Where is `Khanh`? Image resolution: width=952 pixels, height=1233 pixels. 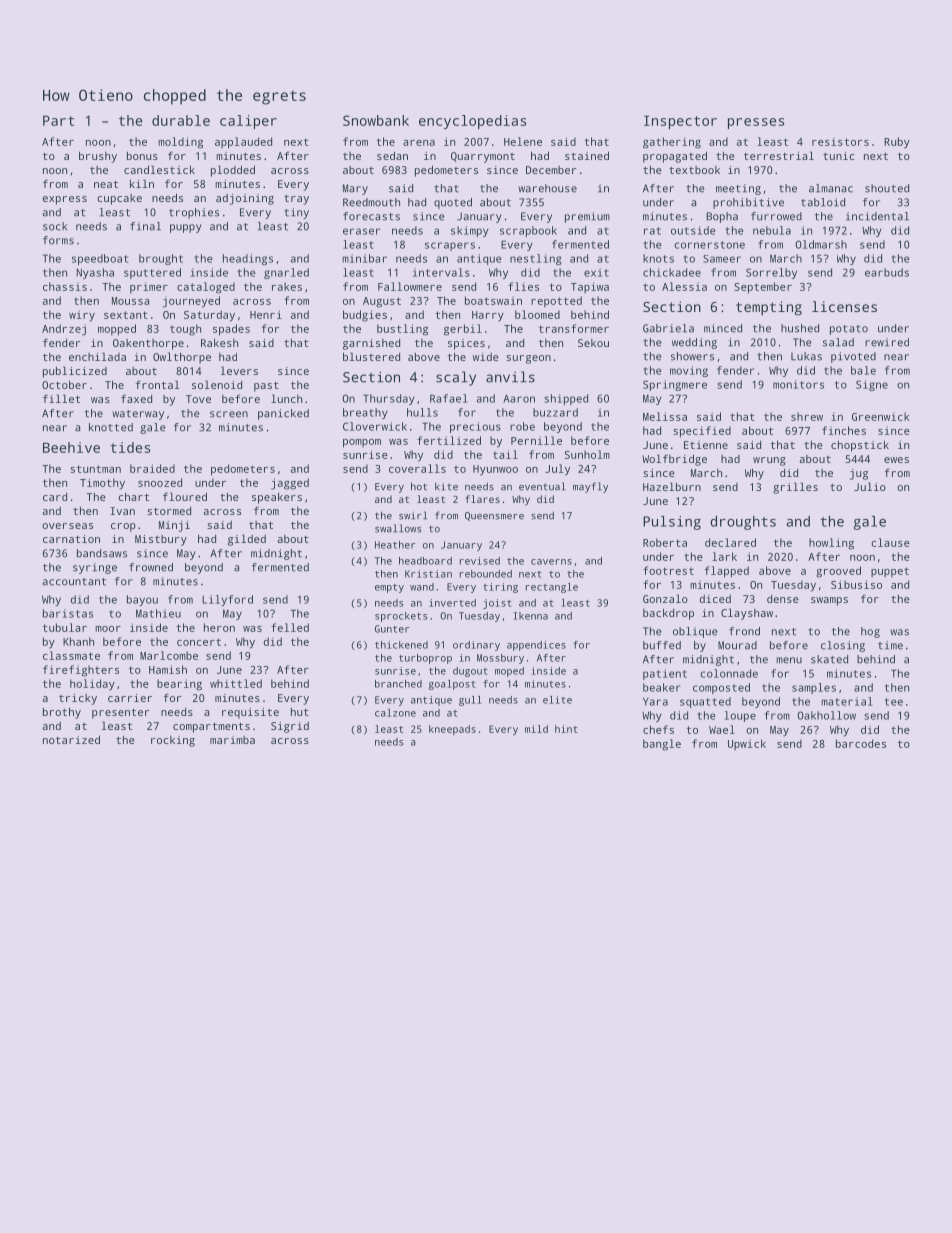
Khanh is located at coordinates (78, 641).
